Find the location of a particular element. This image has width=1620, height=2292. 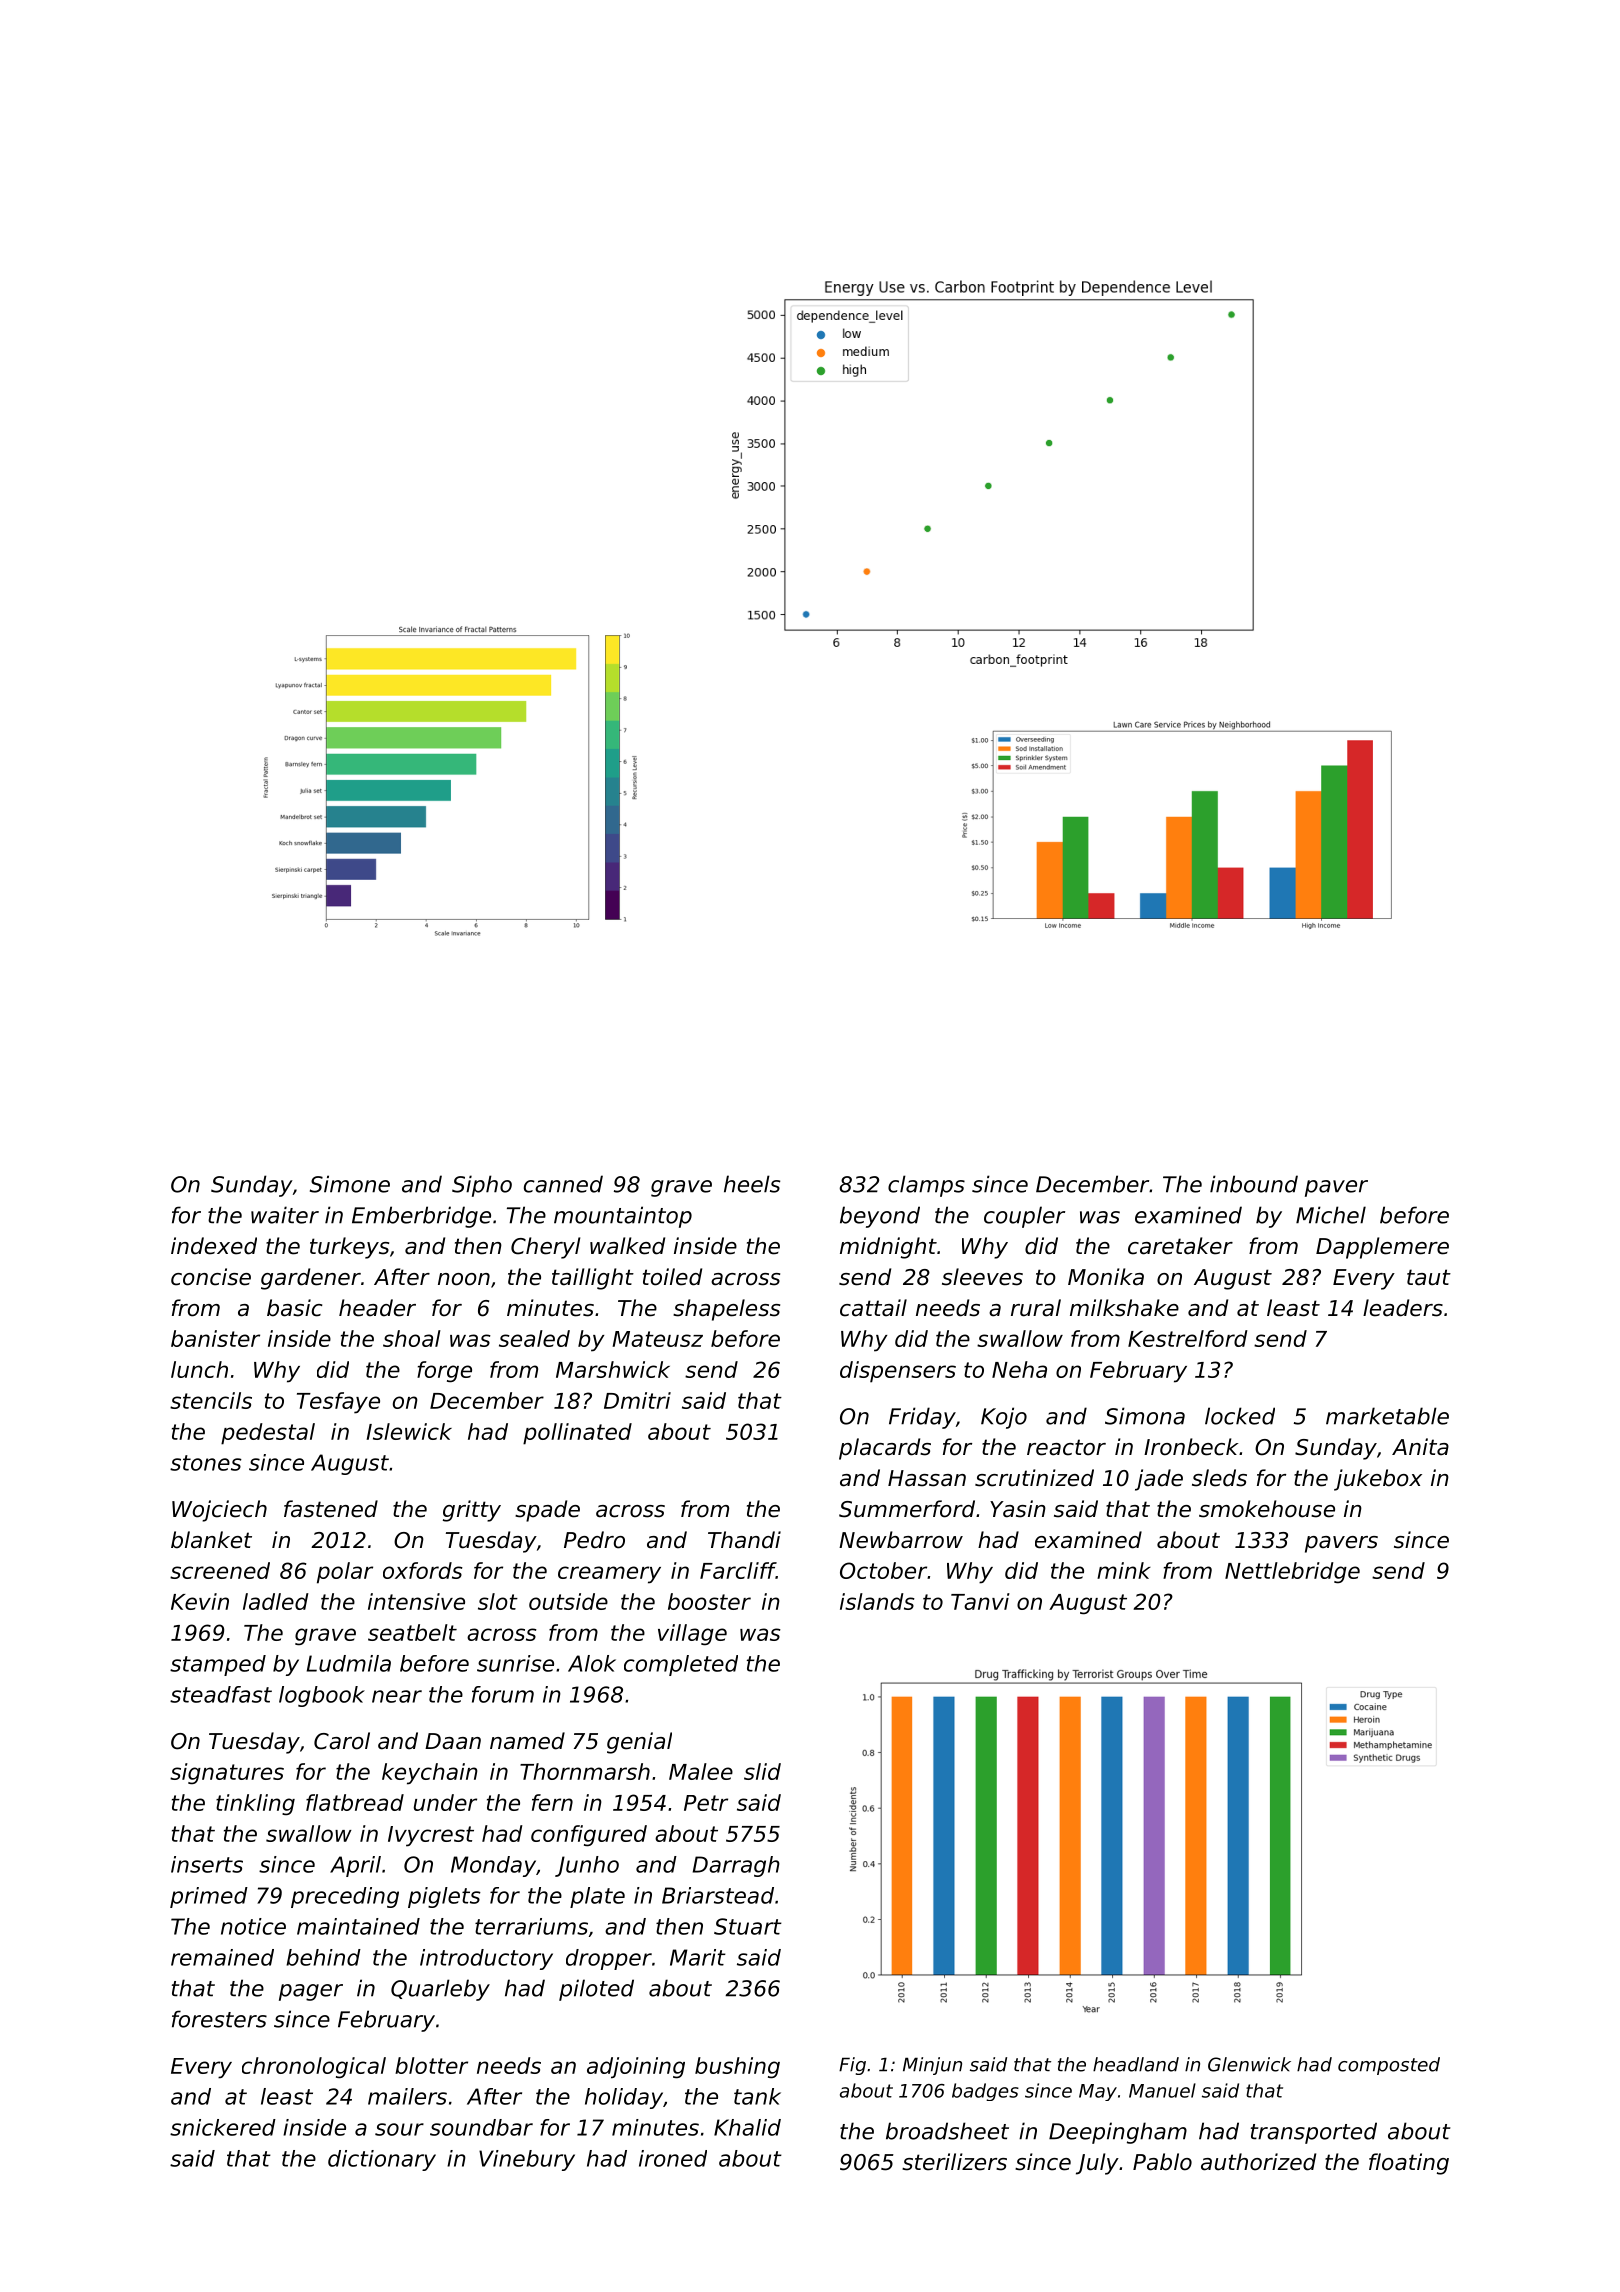

Glenwick is located at coordinates (1249, 2064).
